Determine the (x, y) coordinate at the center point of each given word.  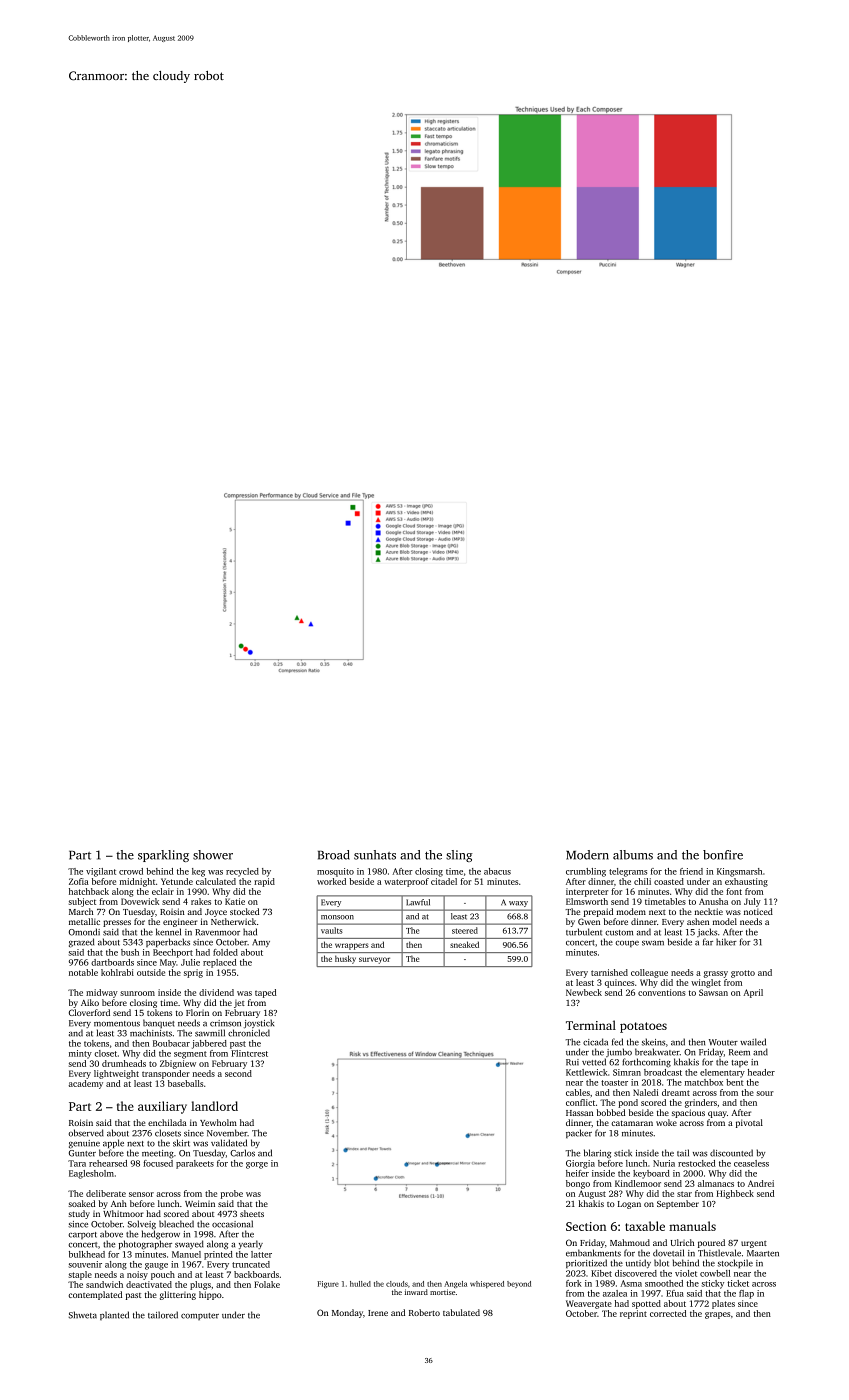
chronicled (249, 1033)
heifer (577, 1173)
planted (114, 1315)
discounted (731, 1153)
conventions (662, 992)
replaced (220, 963)
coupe (627, 944)
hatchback (89, 891)
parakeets (195, 1164)
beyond (519, 1284)
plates (723, 1304)
